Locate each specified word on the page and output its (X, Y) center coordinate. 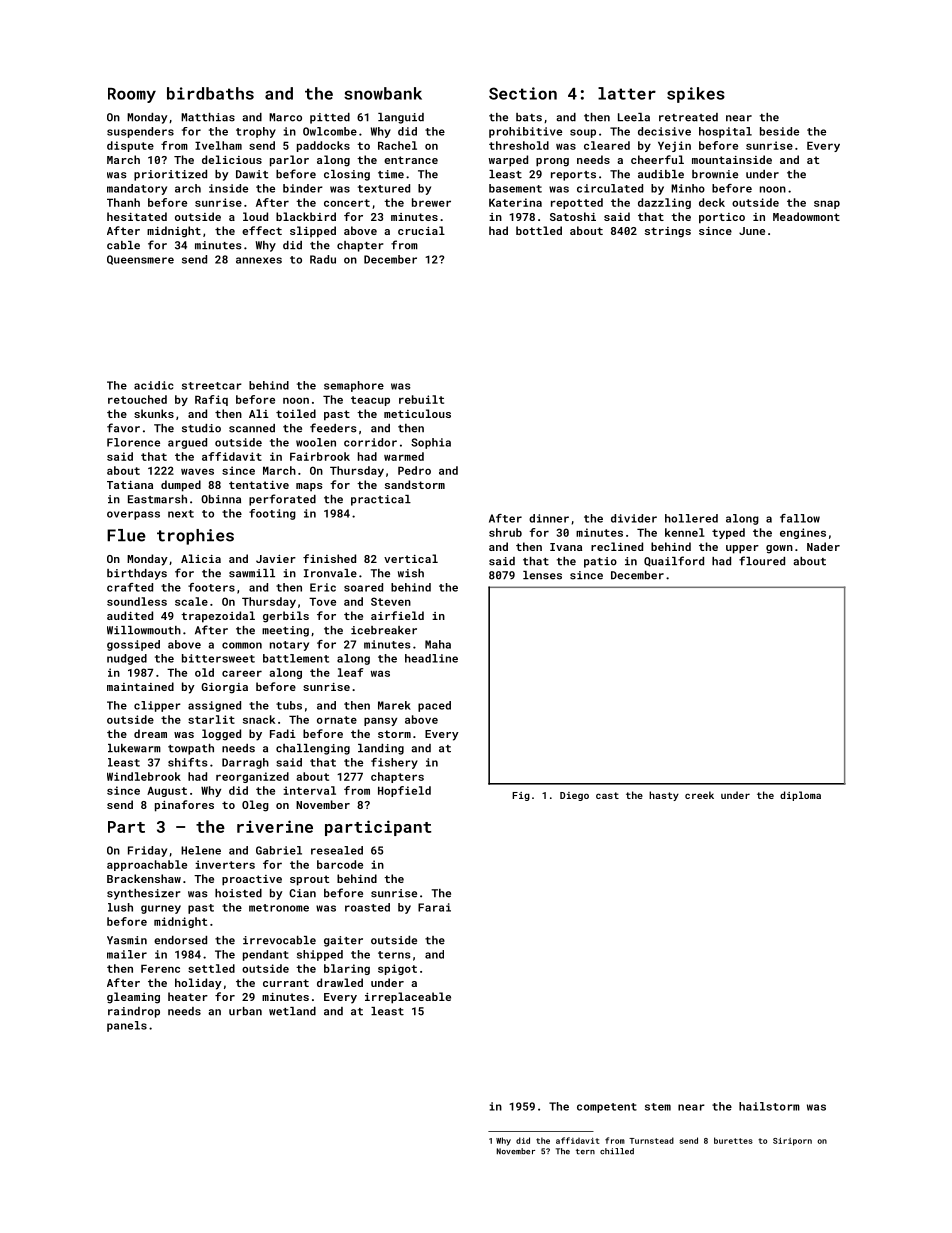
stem (658, 1107)
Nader (823, 546)
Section (523, 93)
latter (627, 93)
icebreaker (384, 630)
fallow (800, 518)
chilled (617, 1151)
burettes (733, 1140)
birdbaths (210, 93)
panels (127, 1026)
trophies (195, 537)
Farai (434, 907)
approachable (147, 865)
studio (201, 428)
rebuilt (421, 399)
